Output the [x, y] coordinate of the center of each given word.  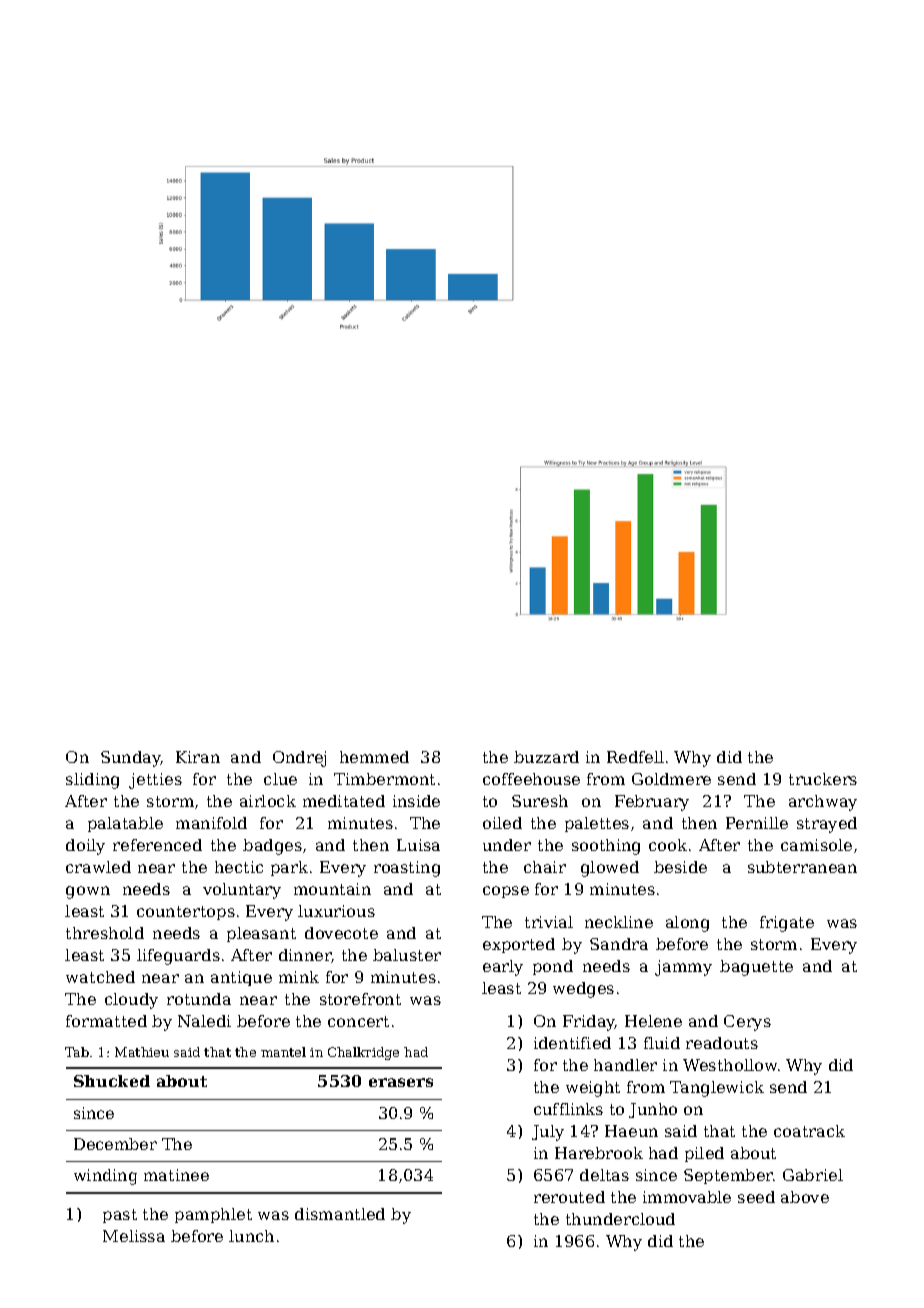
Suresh [540, 801]
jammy [683, 968]
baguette [756, 968]
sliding [92, 781]
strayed [827, 825]
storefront [360, 999]
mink [299, 977]
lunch [251, 1236]
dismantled [340, 1214]
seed [756, 1197]
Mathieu [142, 1052]
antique [241, 978]
